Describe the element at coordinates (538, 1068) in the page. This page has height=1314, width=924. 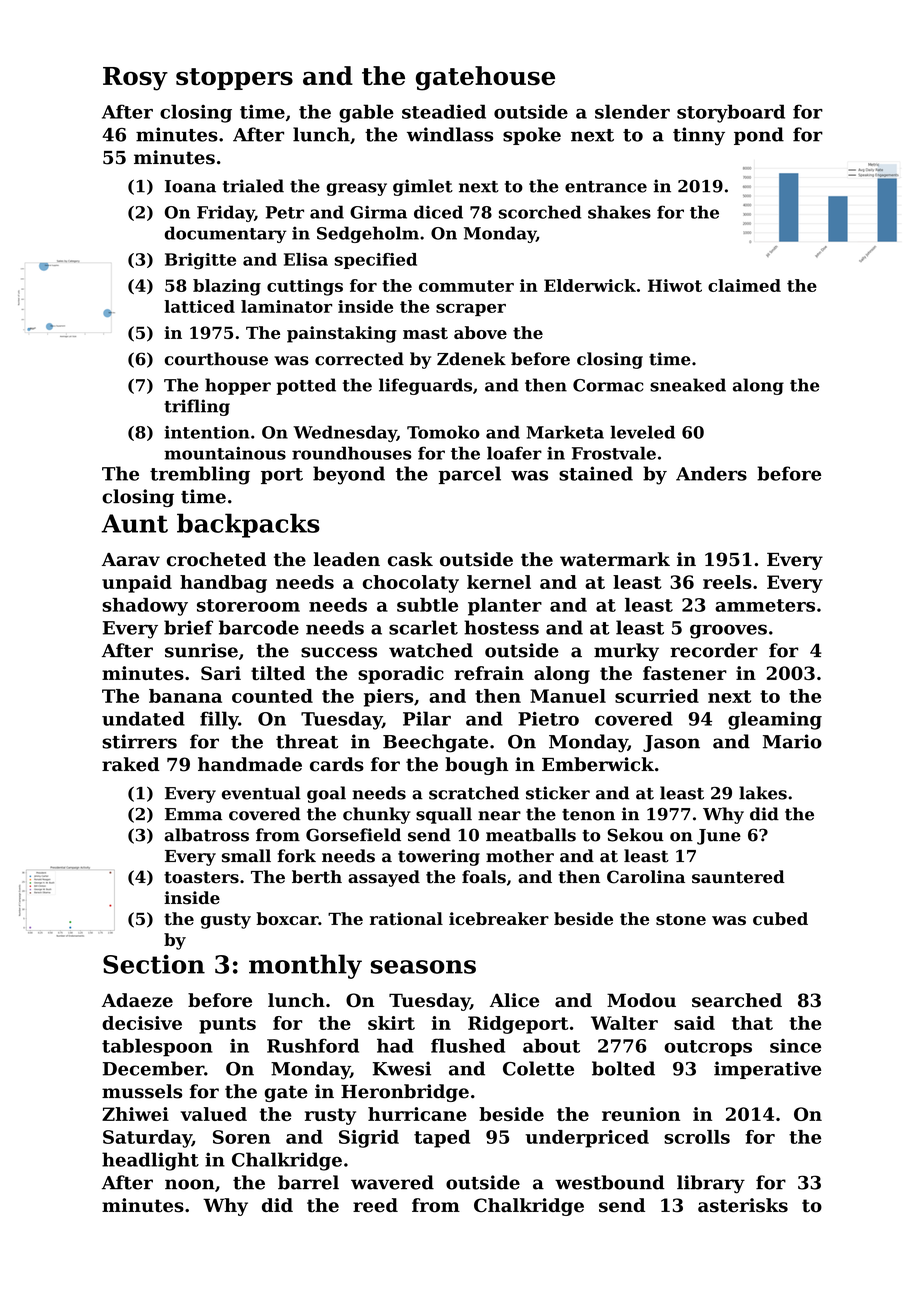
I see `Colette` at that location.
